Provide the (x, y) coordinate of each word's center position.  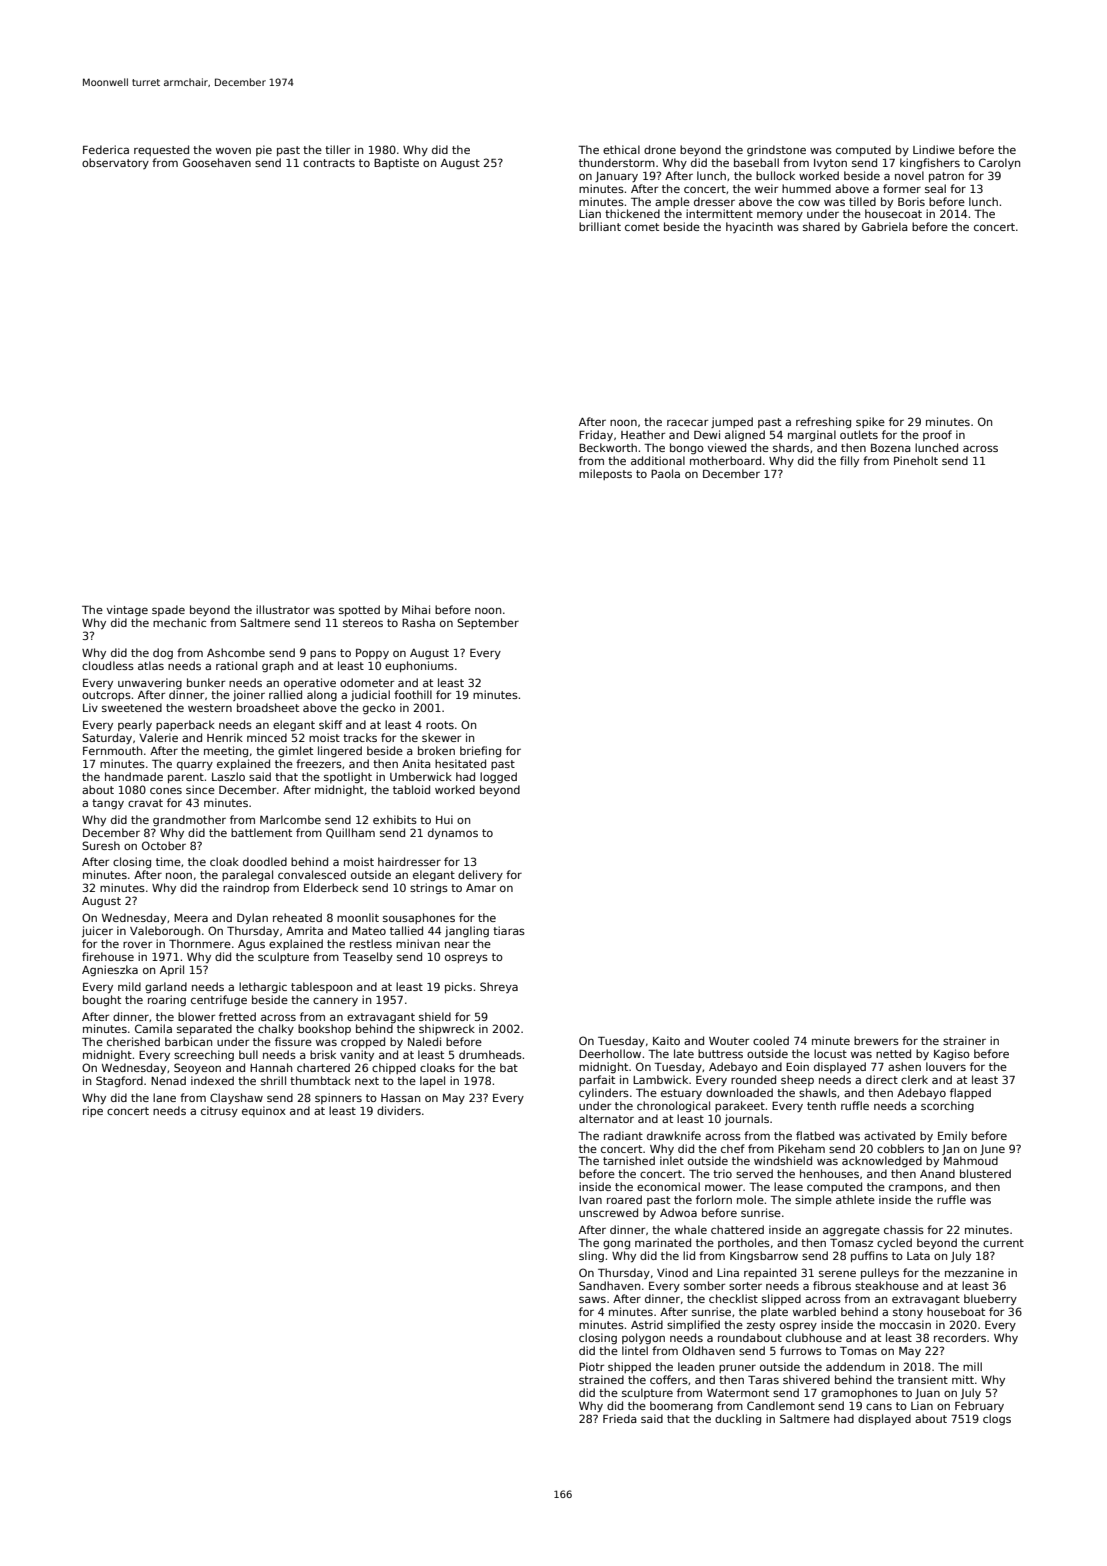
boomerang (681, 1407)
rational (236, 665)
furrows (801, 1350)
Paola (665, 473)
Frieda (620, 1418)
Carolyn (999, 163)
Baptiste (396, 163)
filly (849, 462)
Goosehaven (217, 162)
